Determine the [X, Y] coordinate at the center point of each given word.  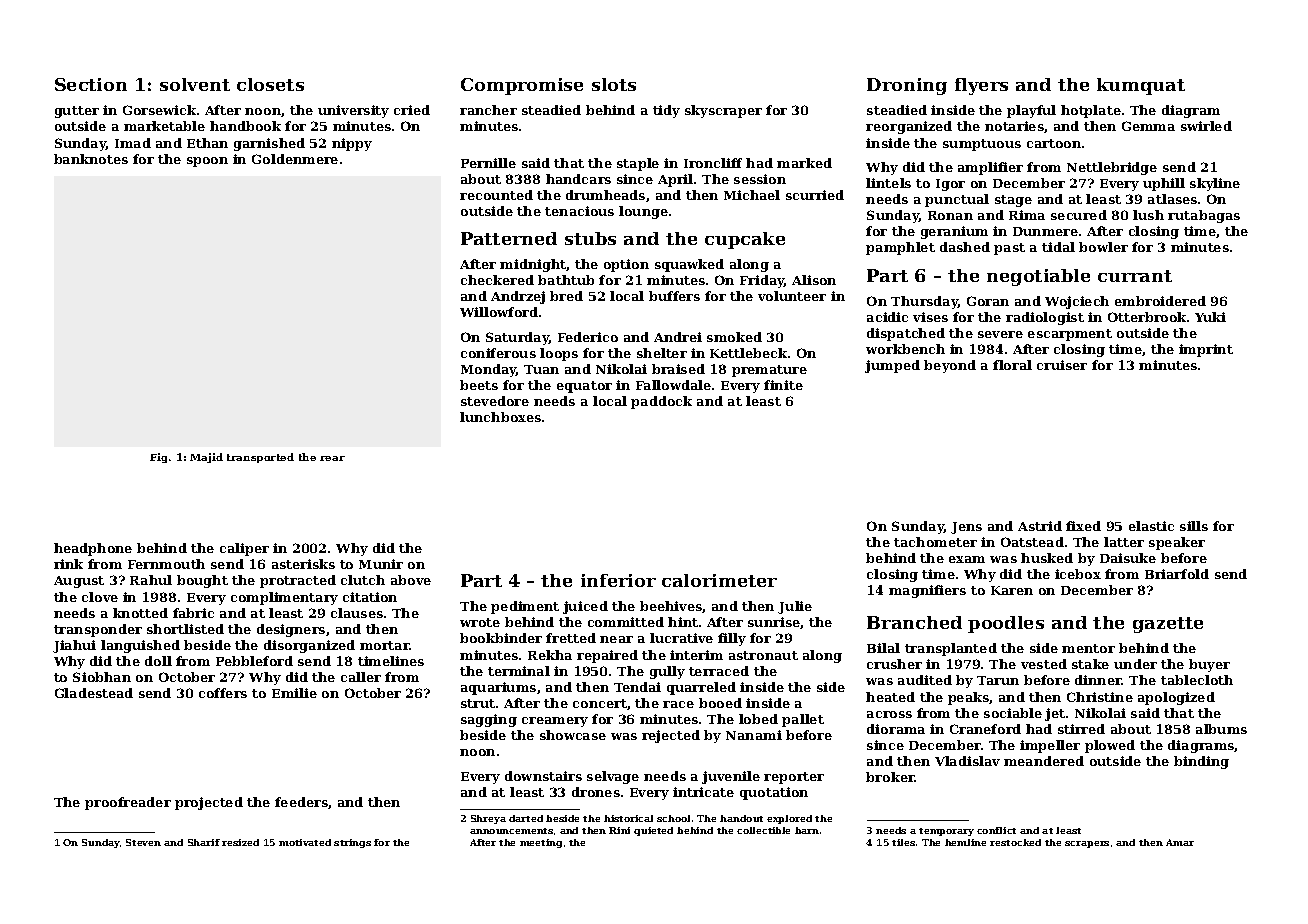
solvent [195, 84]
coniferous [498, 353]
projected [209, 803]
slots [614, 84]
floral [1012, 365]
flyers [981, 86]
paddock [661, 402]
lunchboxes [500, 417]
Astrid [1040, 526]
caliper [244, 549]
